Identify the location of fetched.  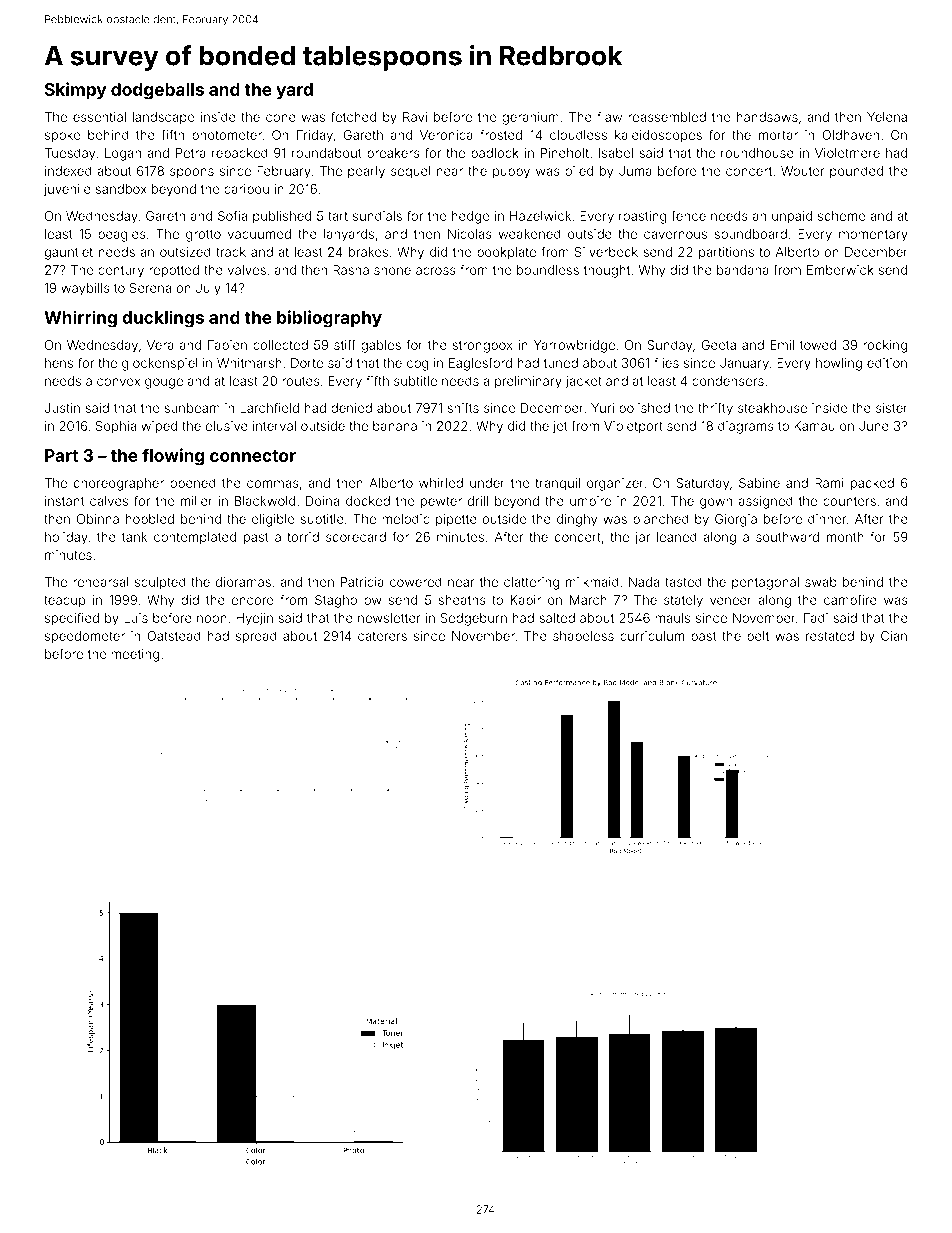
(353, 116).
